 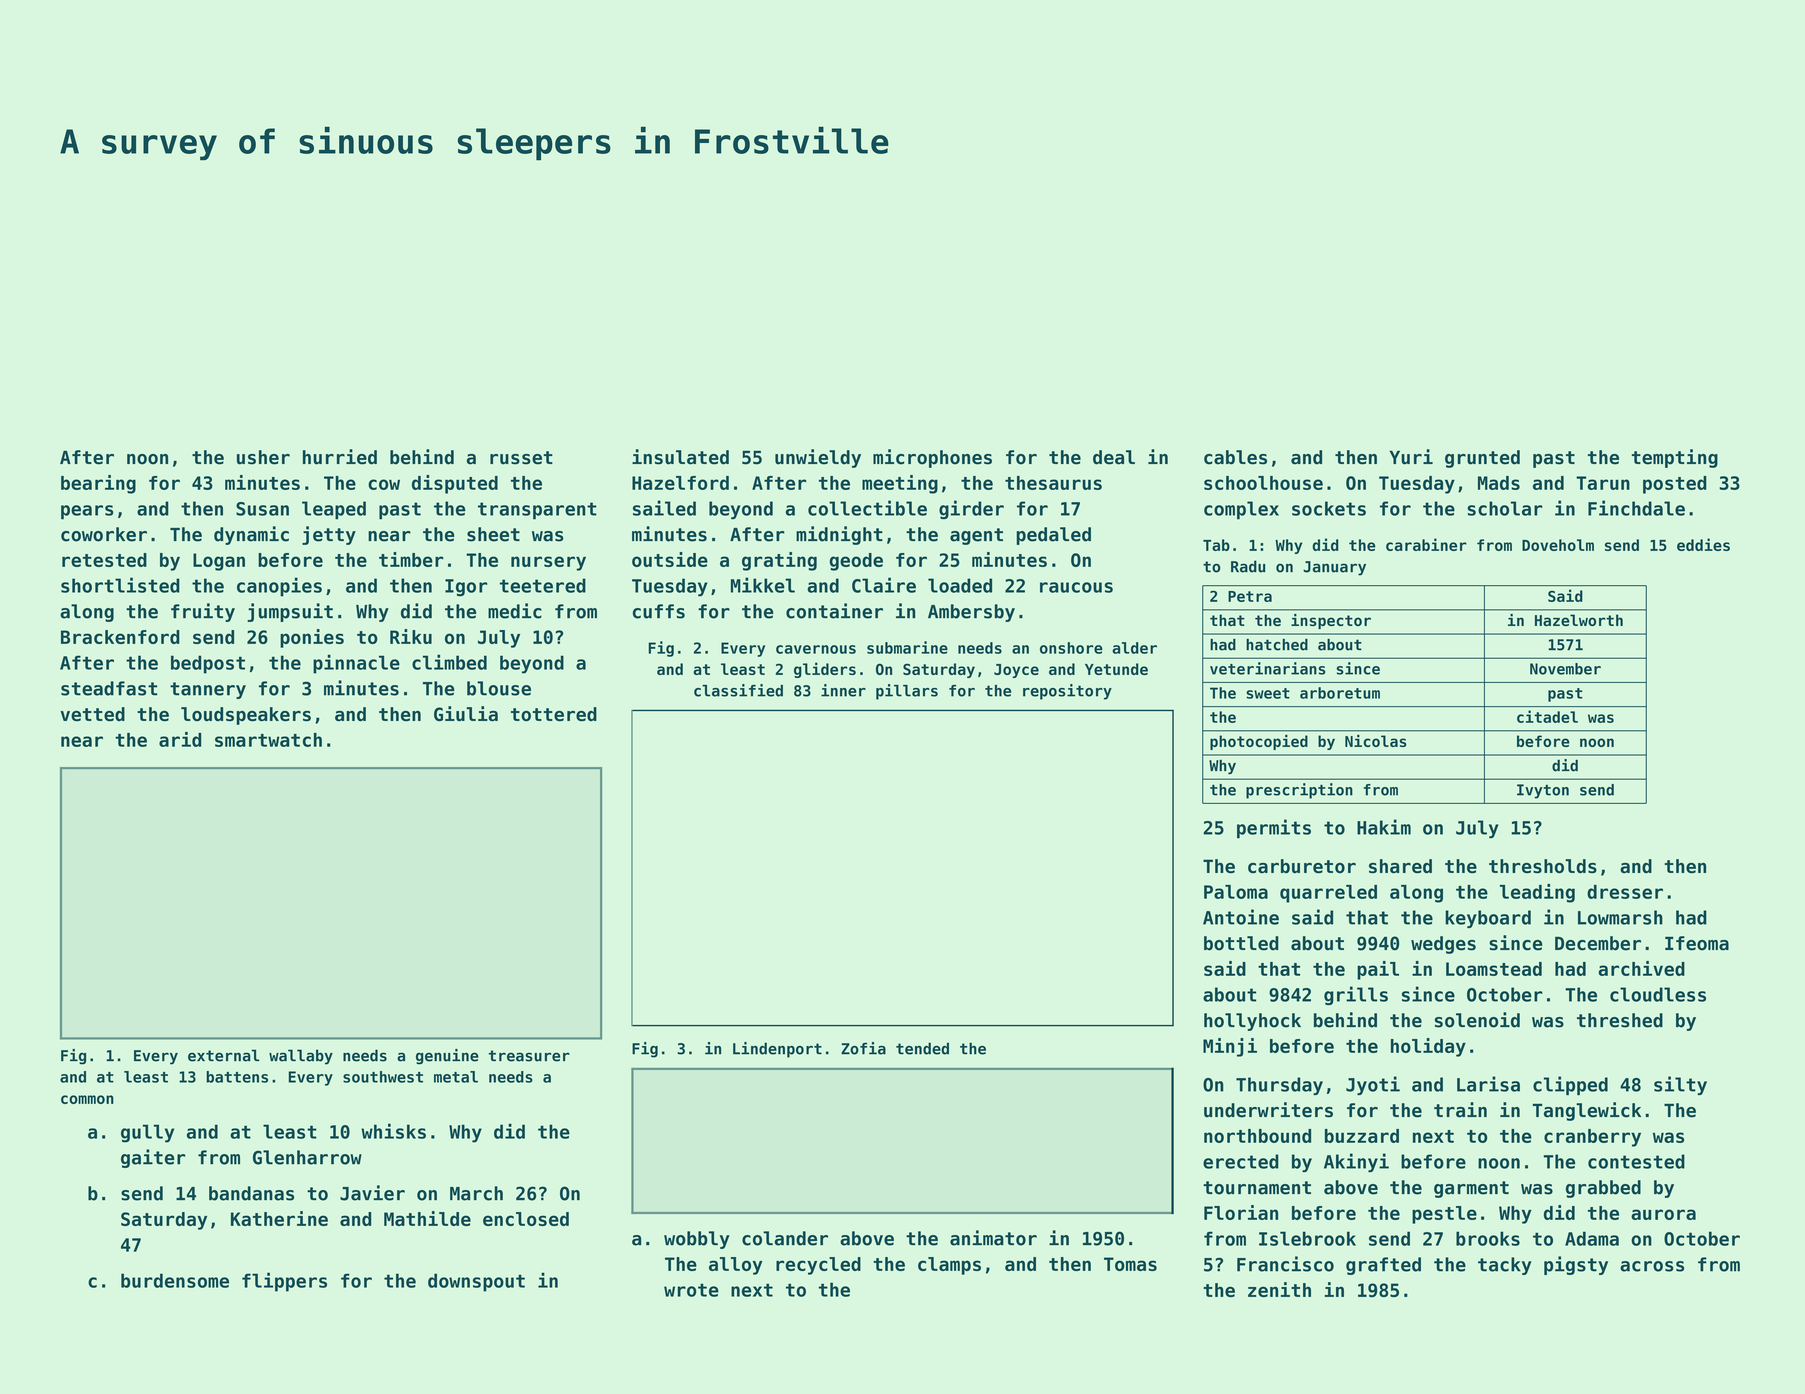 I want to click on alder, so click(x=1134, y=648).
